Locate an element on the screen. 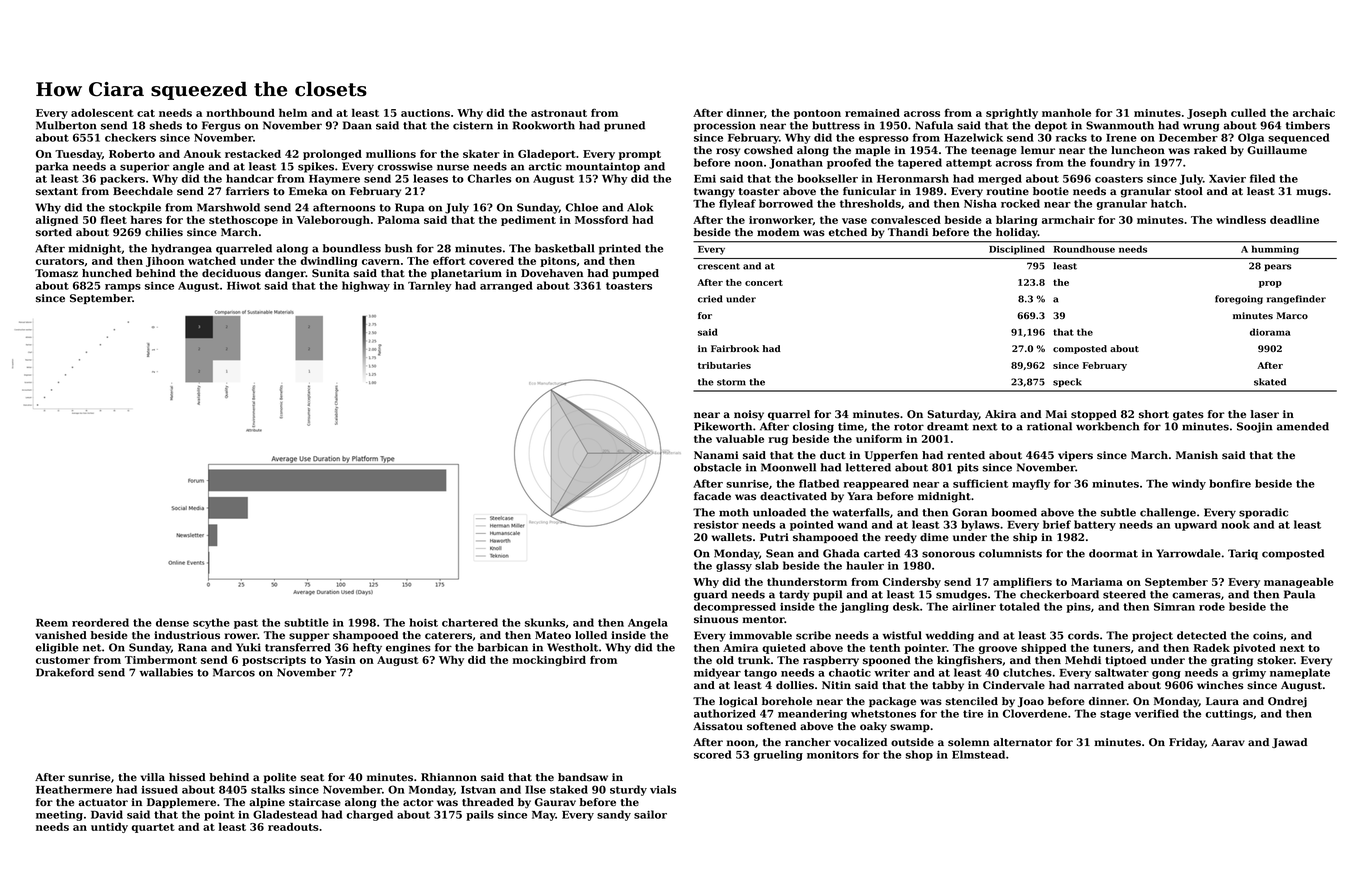 The image size is (1372, 887). northbound is located at coordinates (240, 113).
